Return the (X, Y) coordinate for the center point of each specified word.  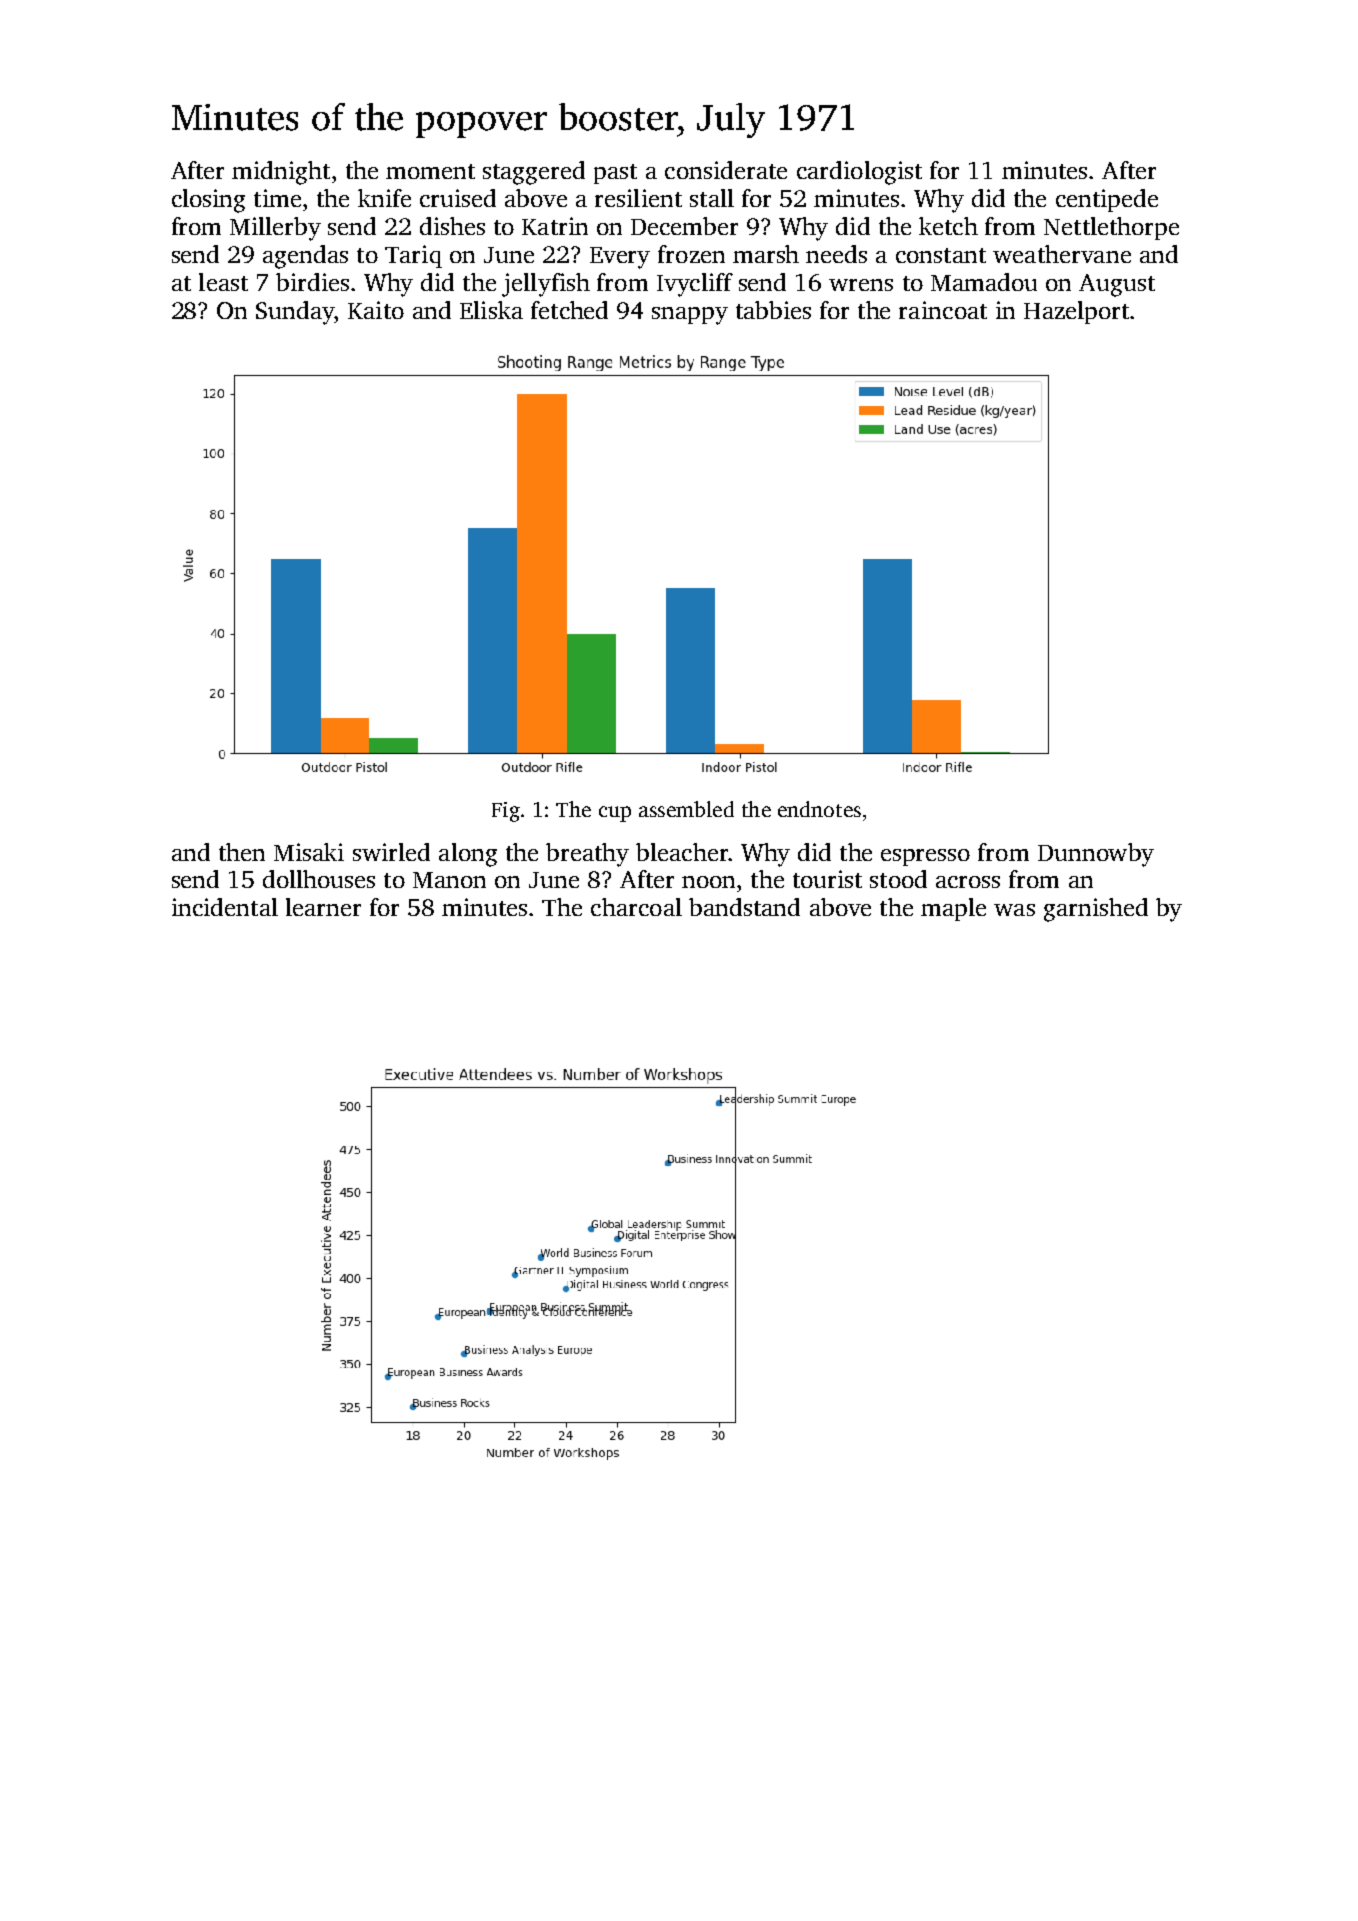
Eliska (491, 310)
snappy (690, 316)
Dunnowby (1096, 855)
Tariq (413, 256)
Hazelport (1076, 312)
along (468, 855)
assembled (686, 809)
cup (615, 814)
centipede (1107, 200)
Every (620, 258)
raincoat (943, 310)
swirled (391, 852)
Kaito (376, 310)
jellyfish (546, 285)
